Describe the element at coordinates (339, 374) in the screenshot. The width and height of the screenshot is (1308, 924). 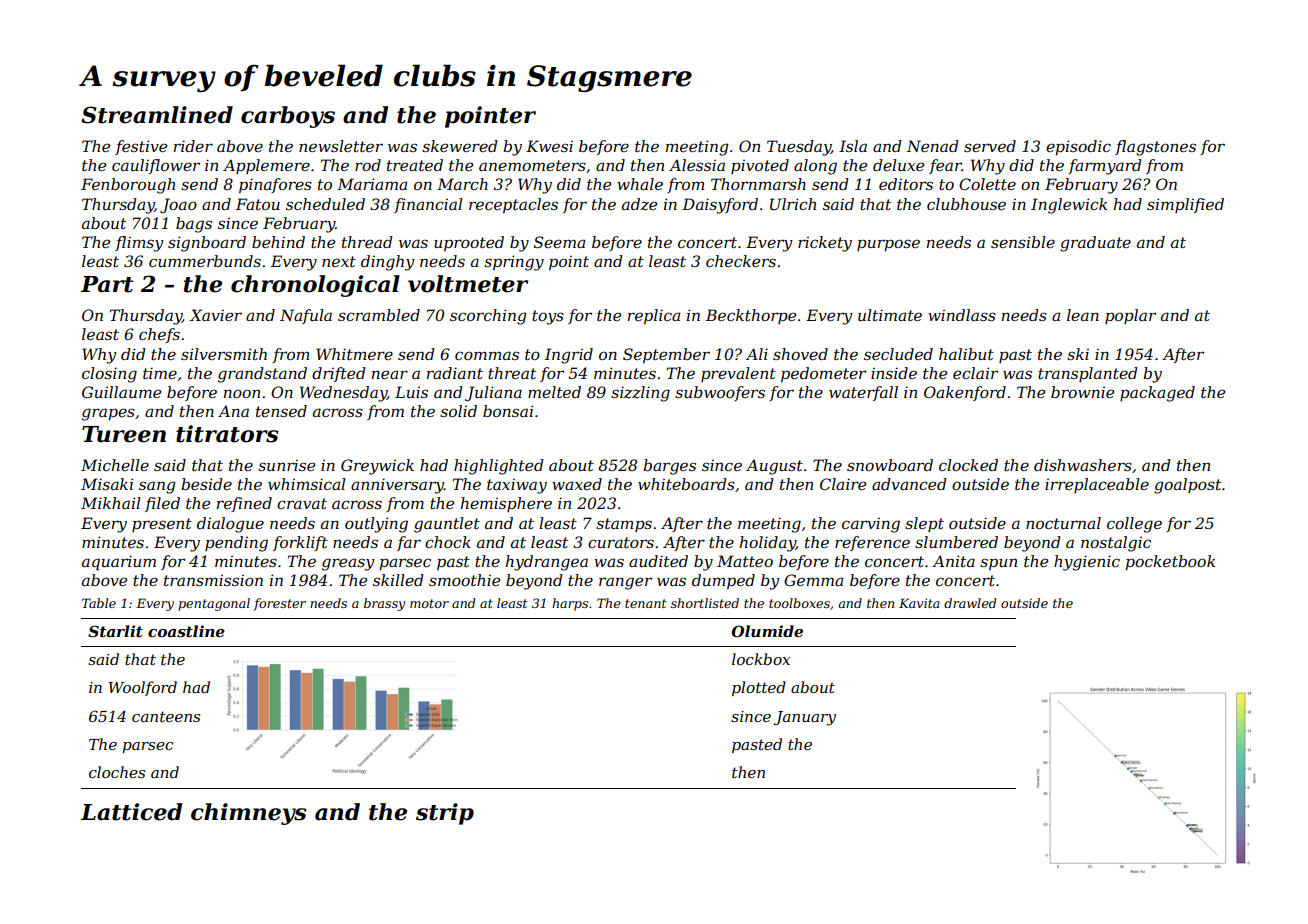
I see `drifted` at that location.
